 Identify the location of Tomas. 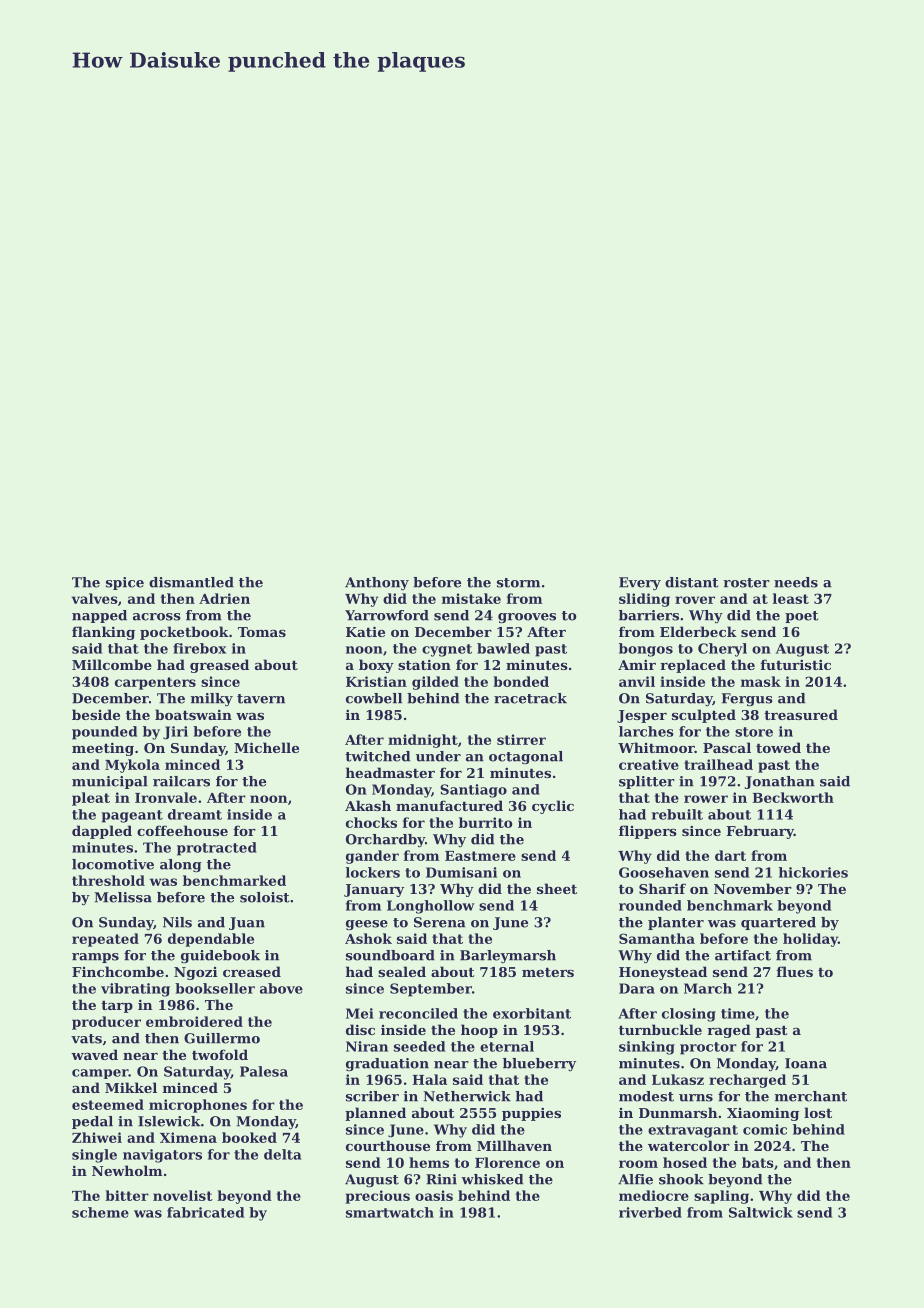
(262, 632).
